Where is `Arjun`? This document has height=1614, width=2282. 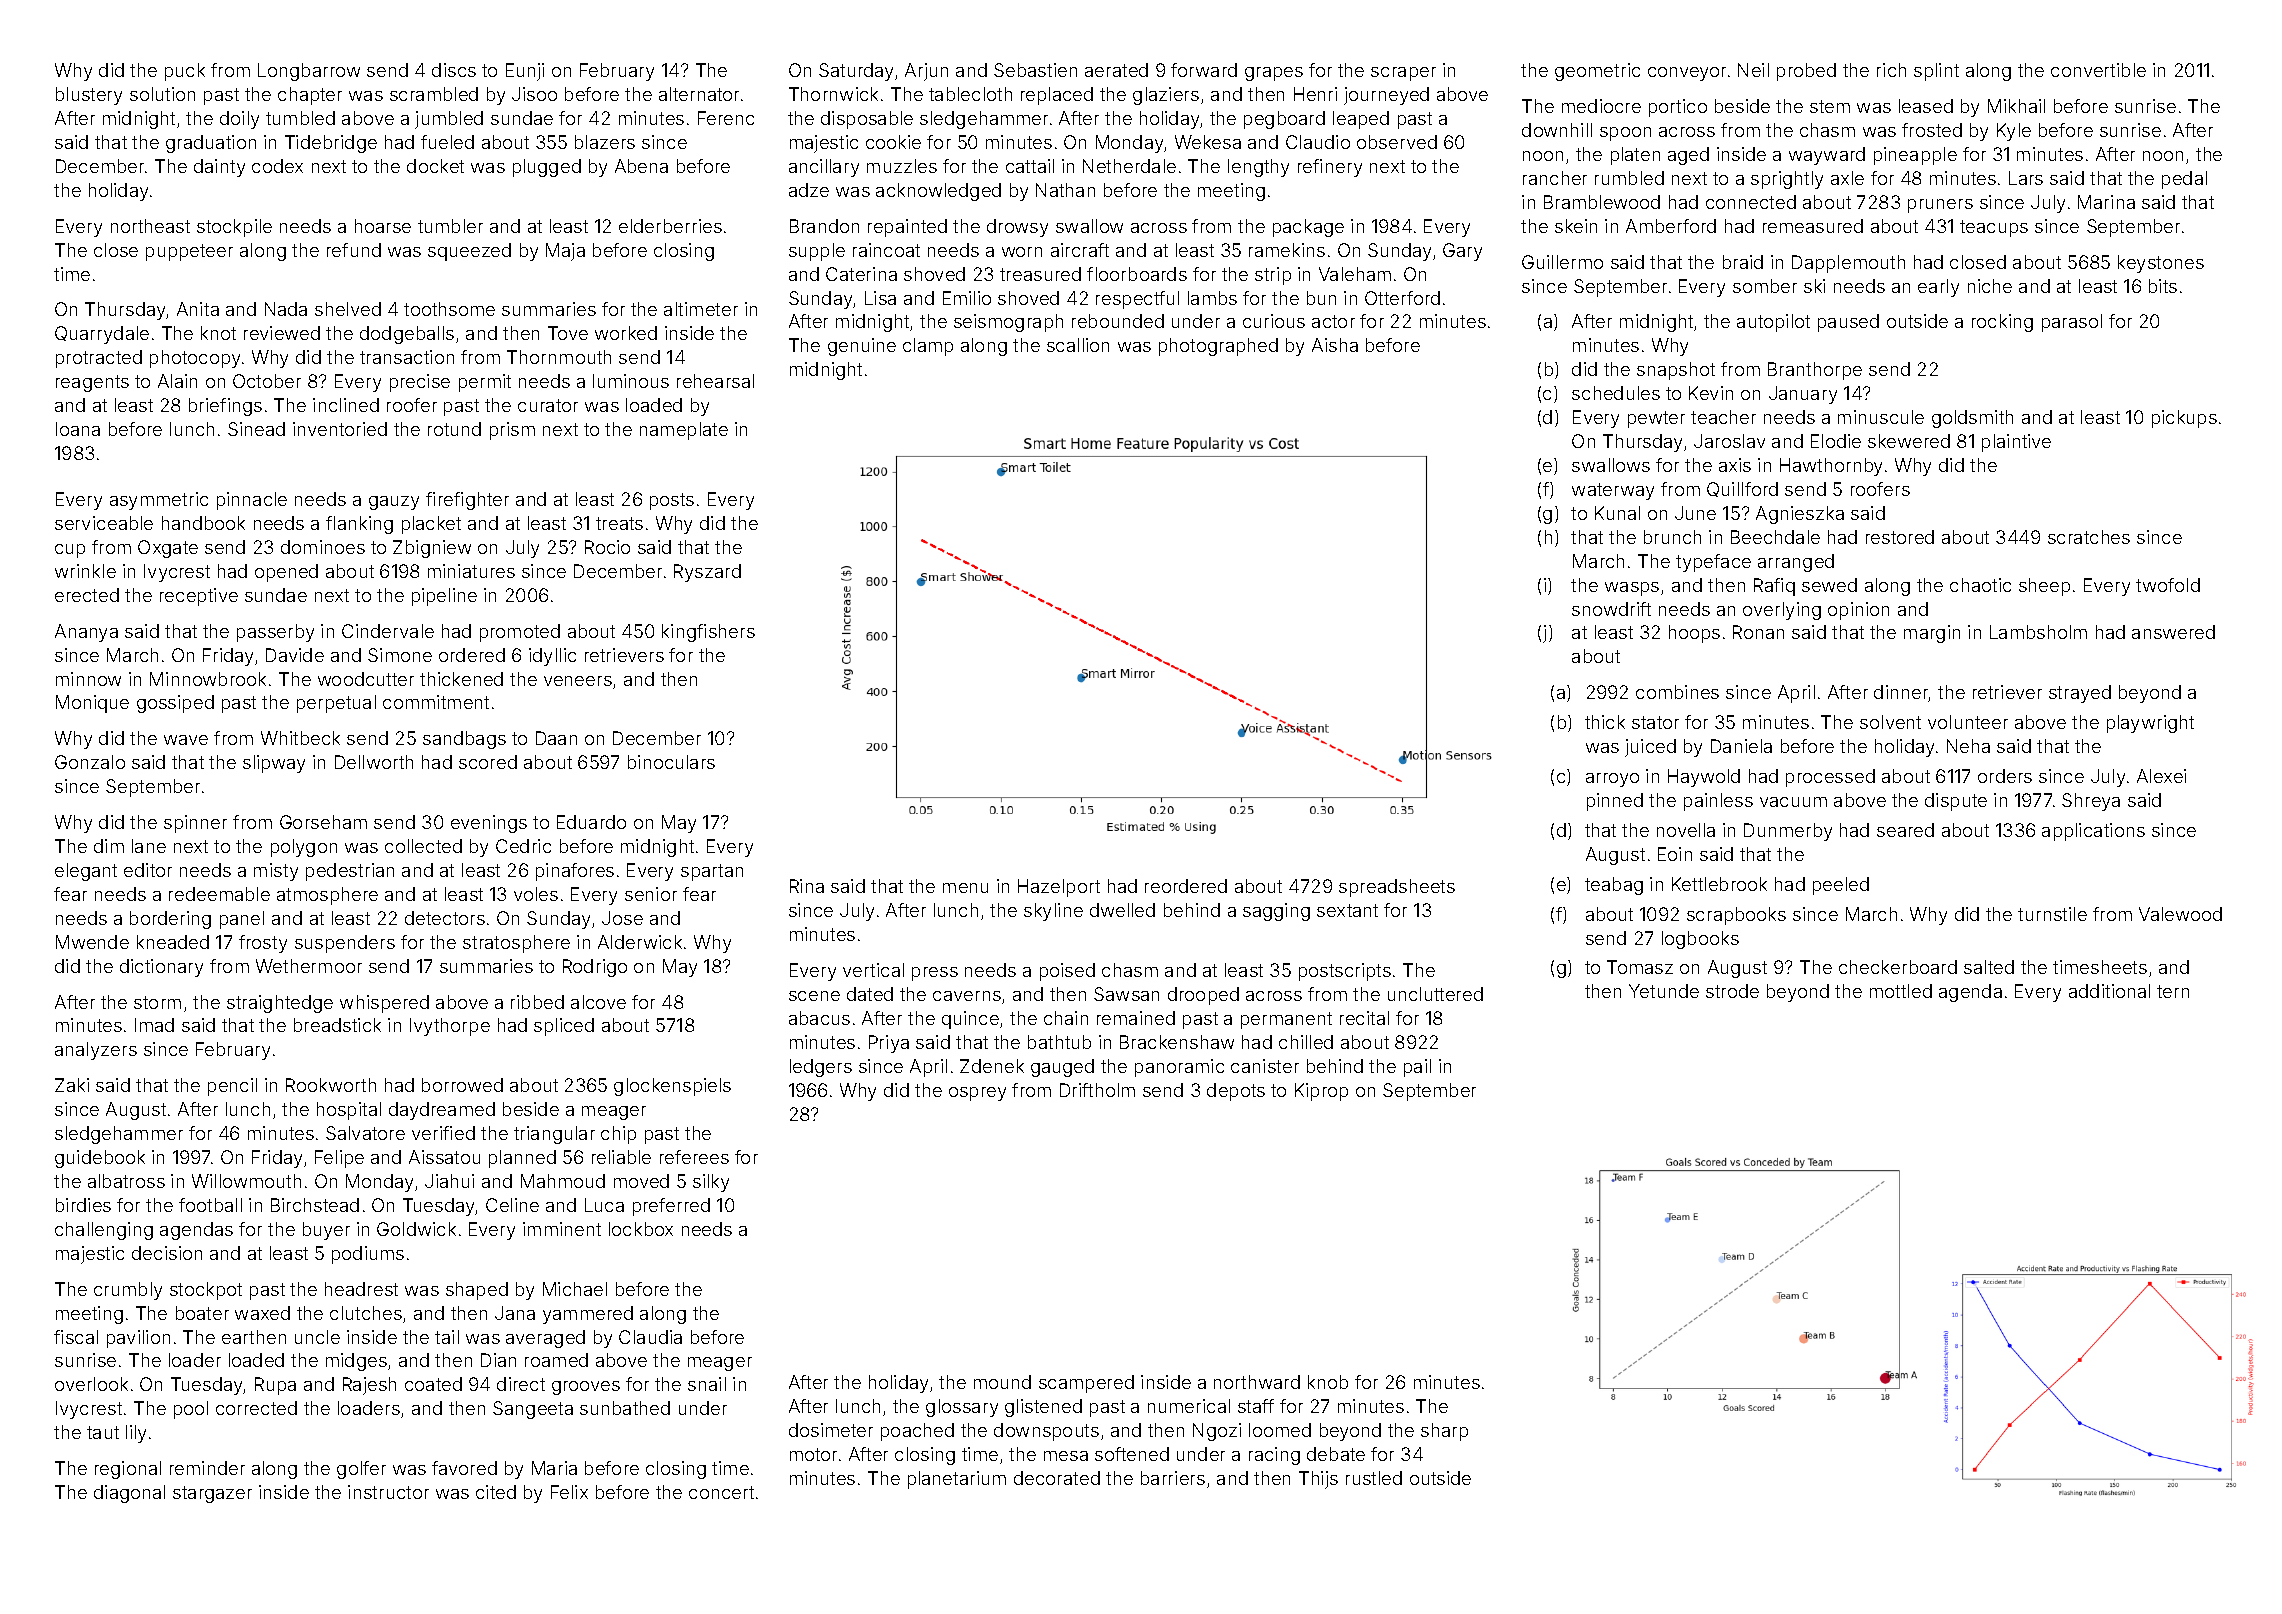
Arjun is located at coordinates (926, 72).
